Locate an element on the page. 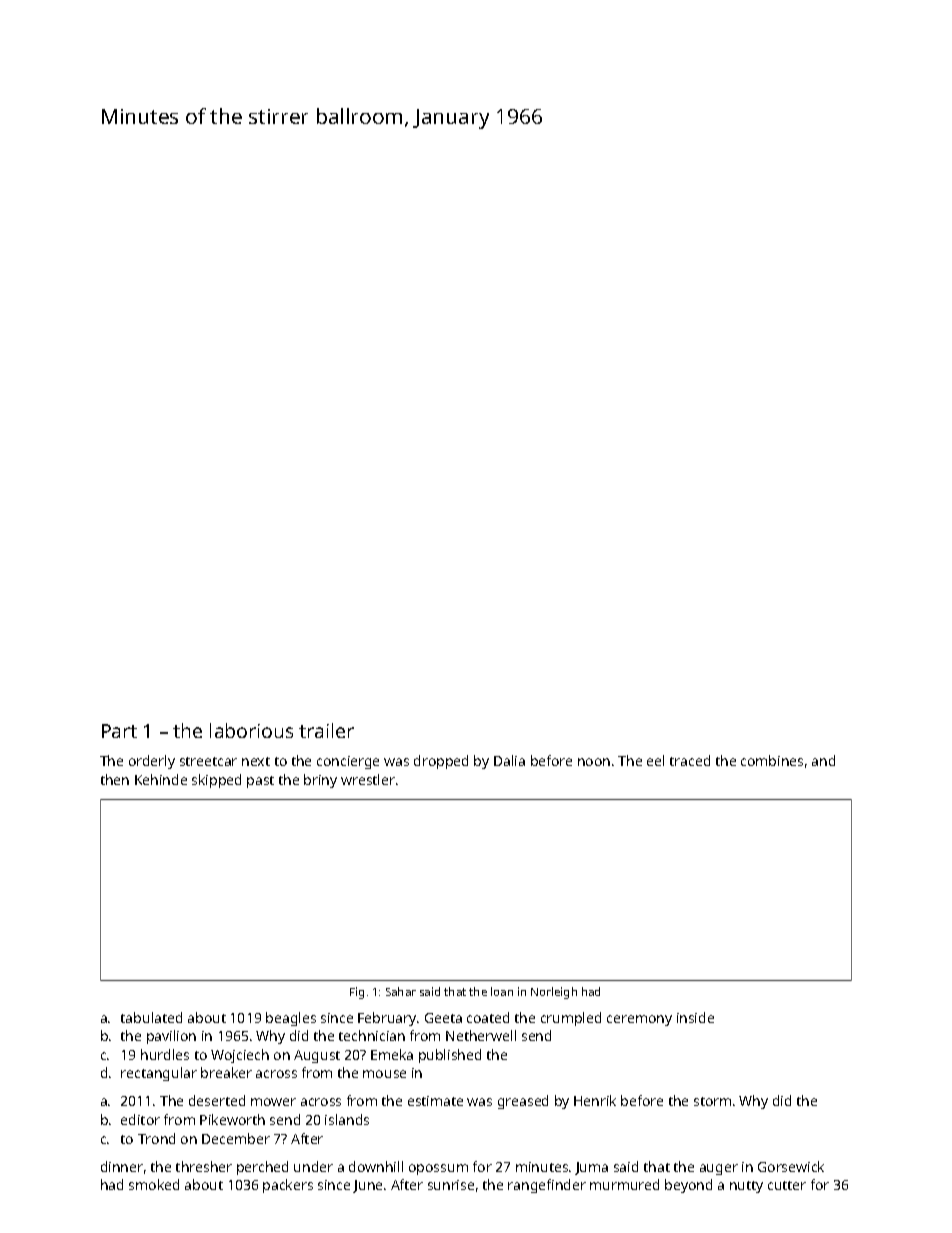  ceremony is located at coordinates (639, 1020).
